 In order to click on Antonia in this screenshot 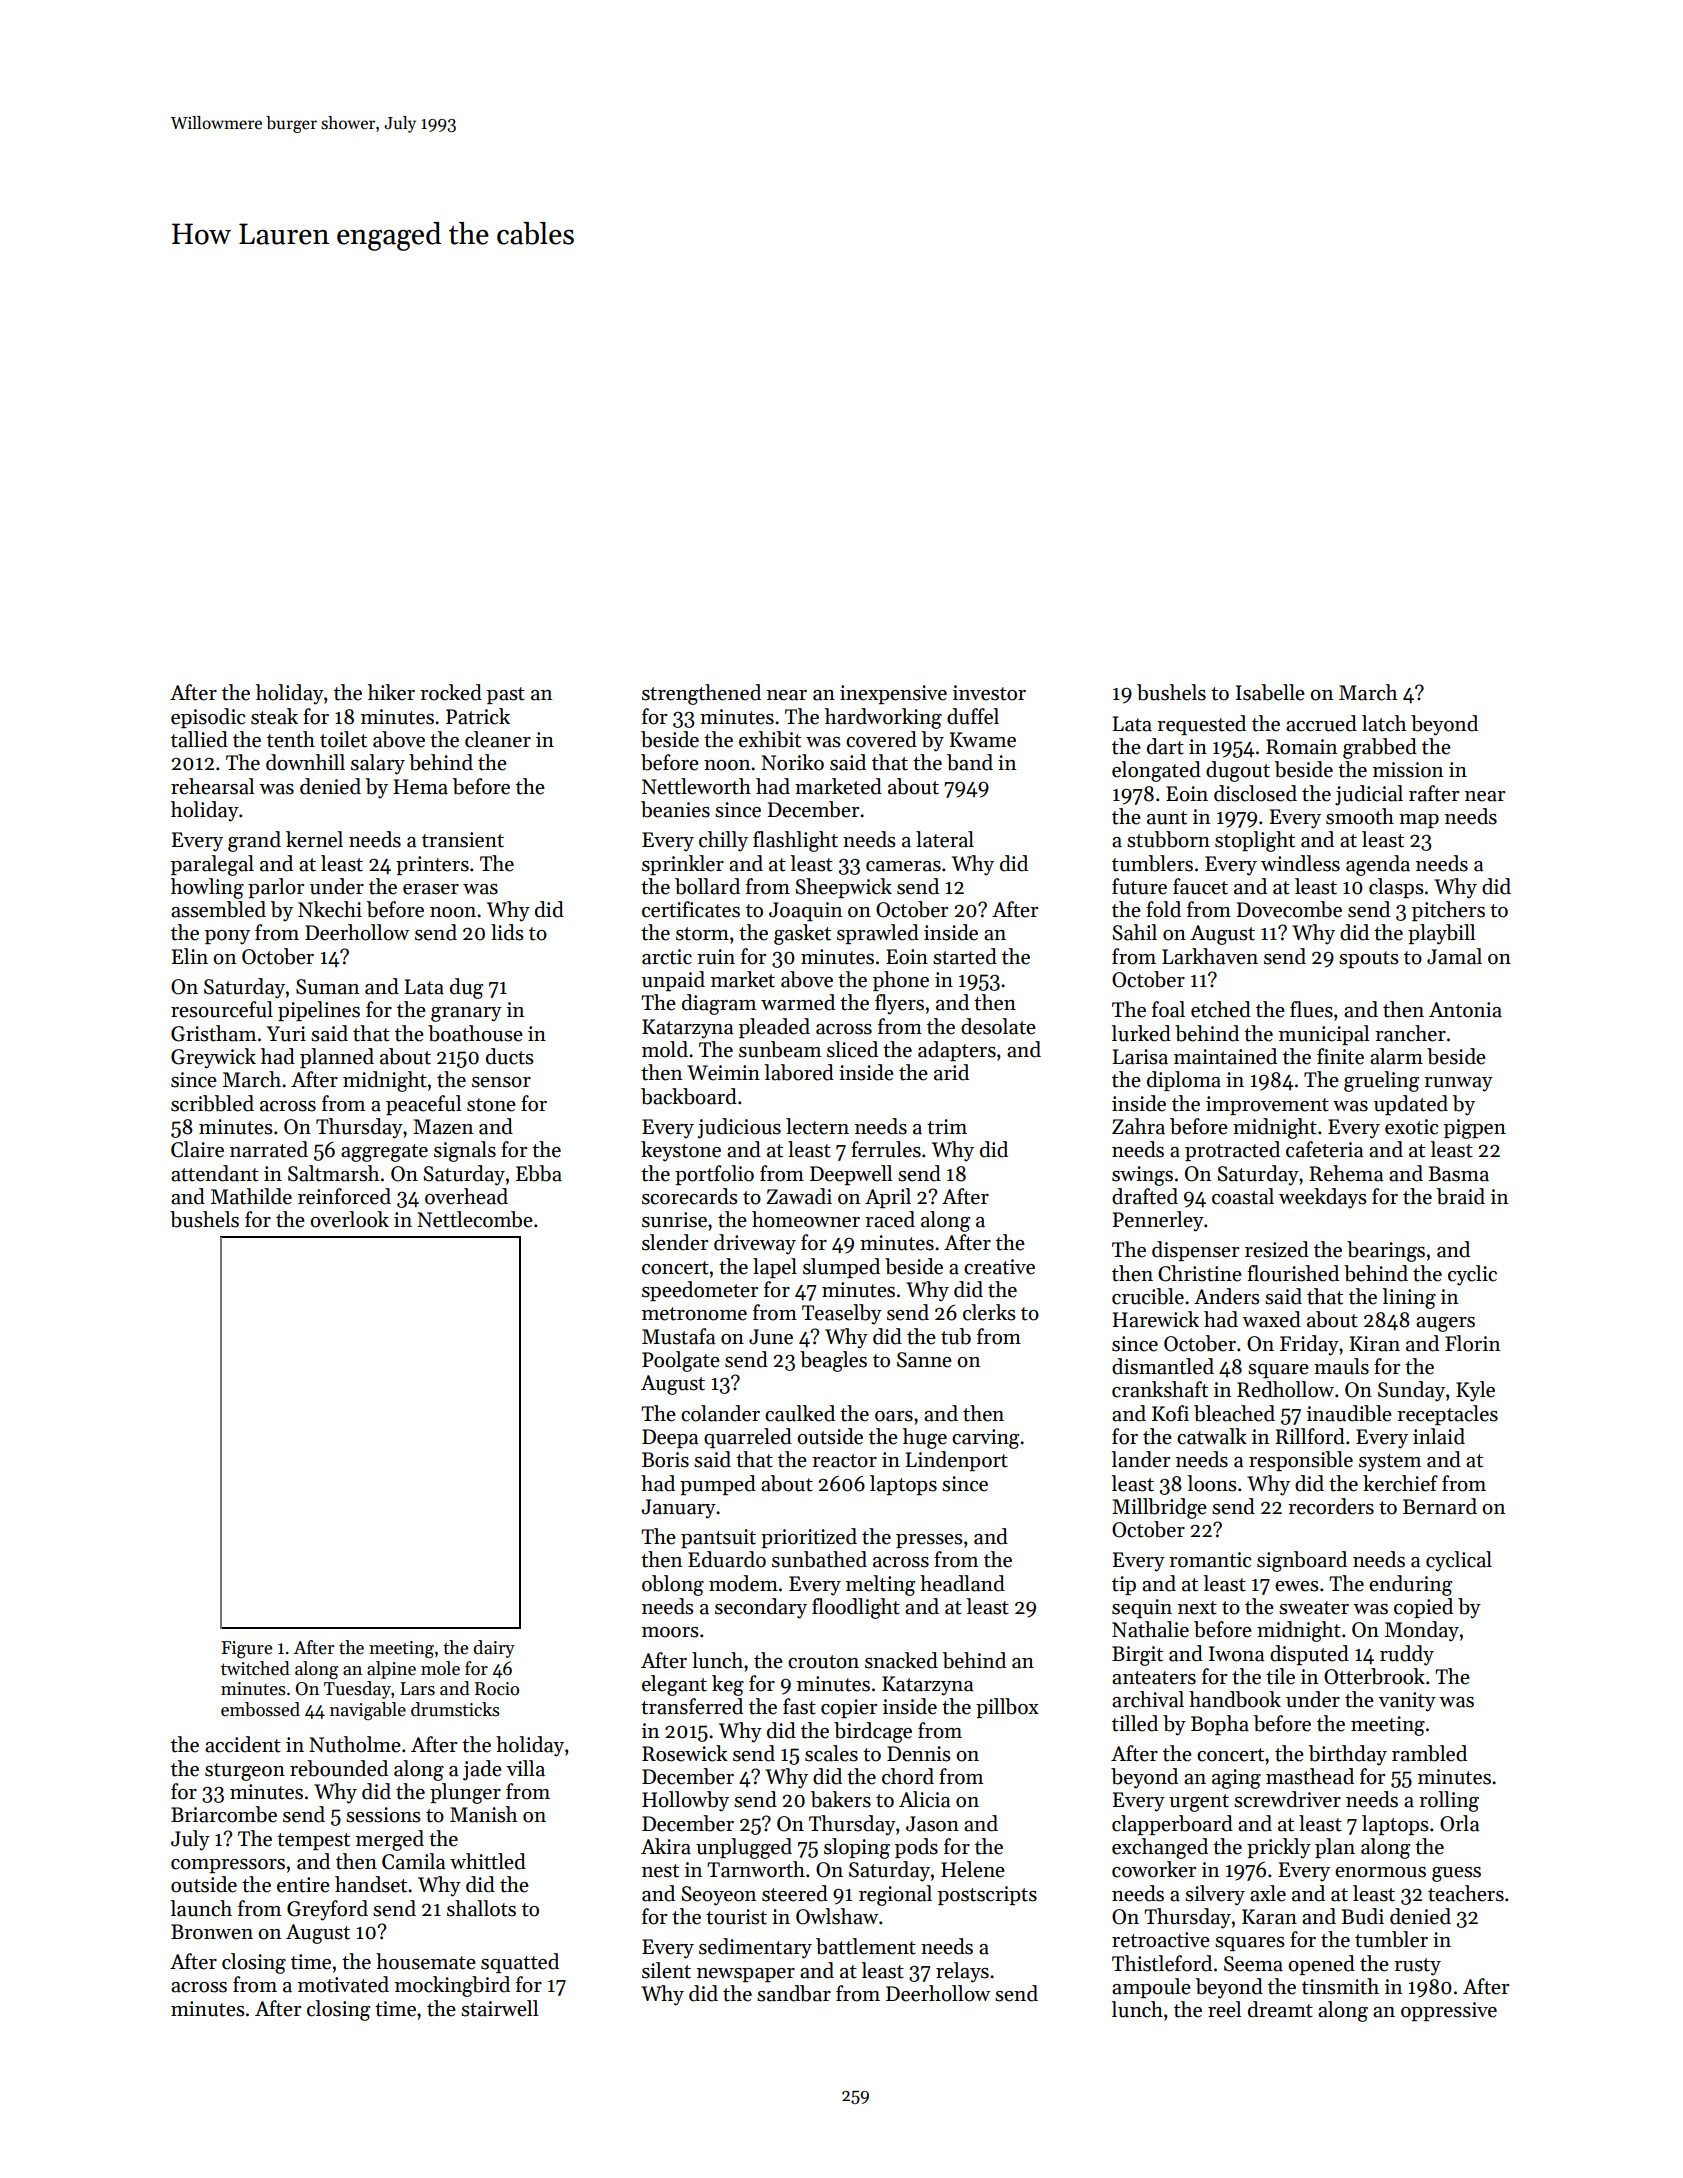, I will do `click(1465, 1010)`.
